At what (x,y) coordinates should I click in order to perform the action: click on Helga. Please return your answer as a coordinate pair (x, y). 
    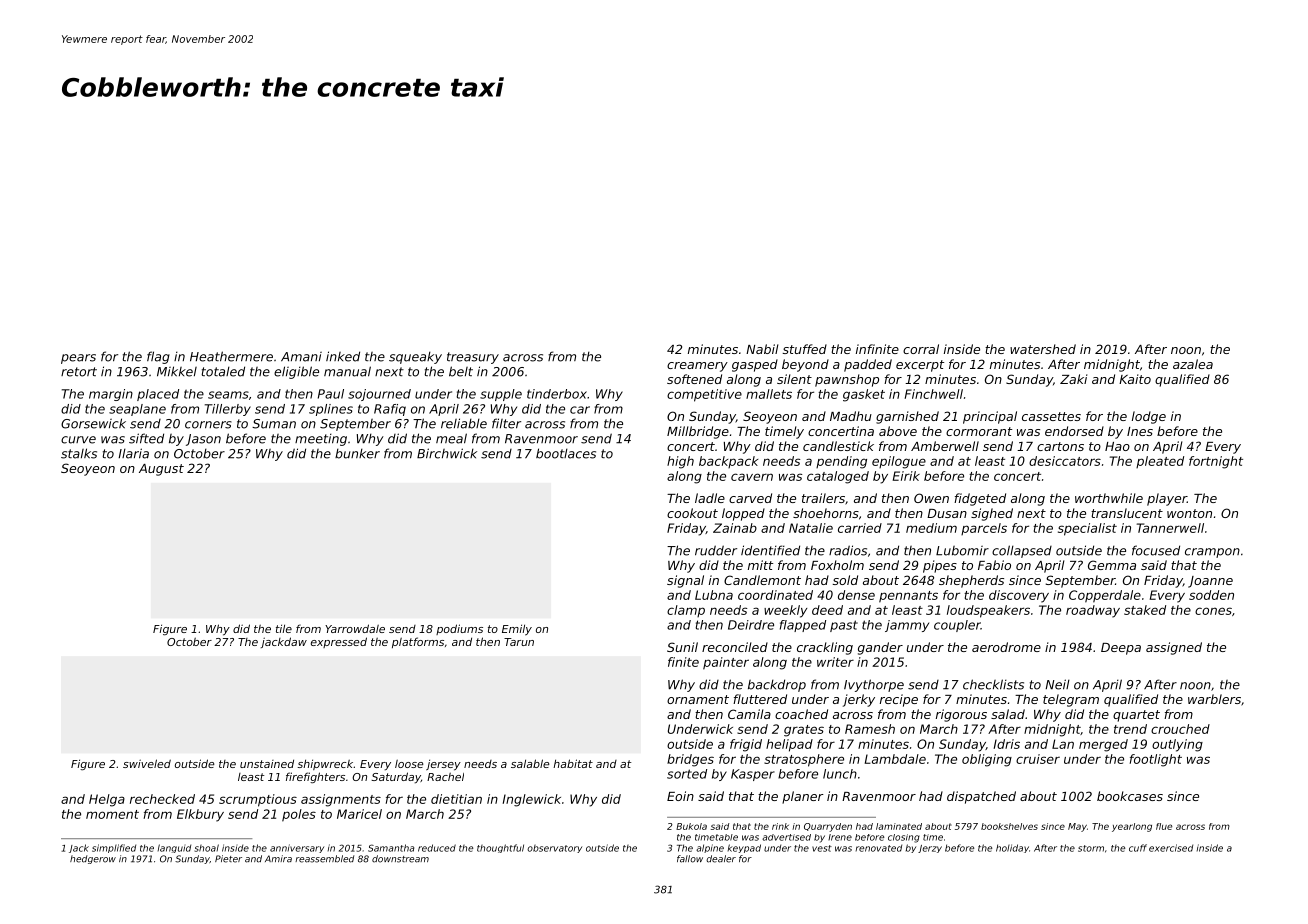
    Looking at the image, I should click on (107, 800).
